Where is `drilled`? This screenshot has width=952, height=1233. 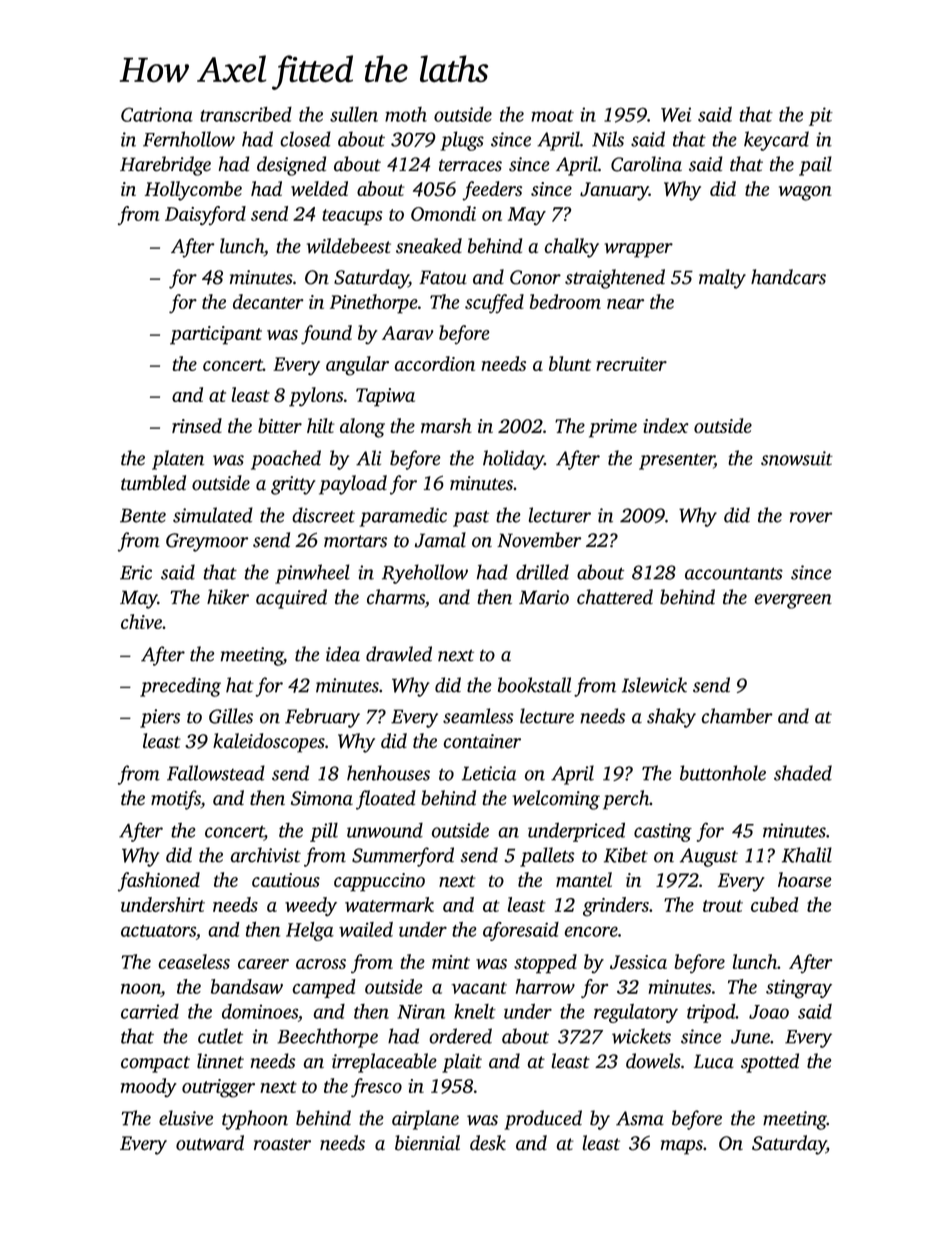 drilled is located at coordinates (542, 572).
